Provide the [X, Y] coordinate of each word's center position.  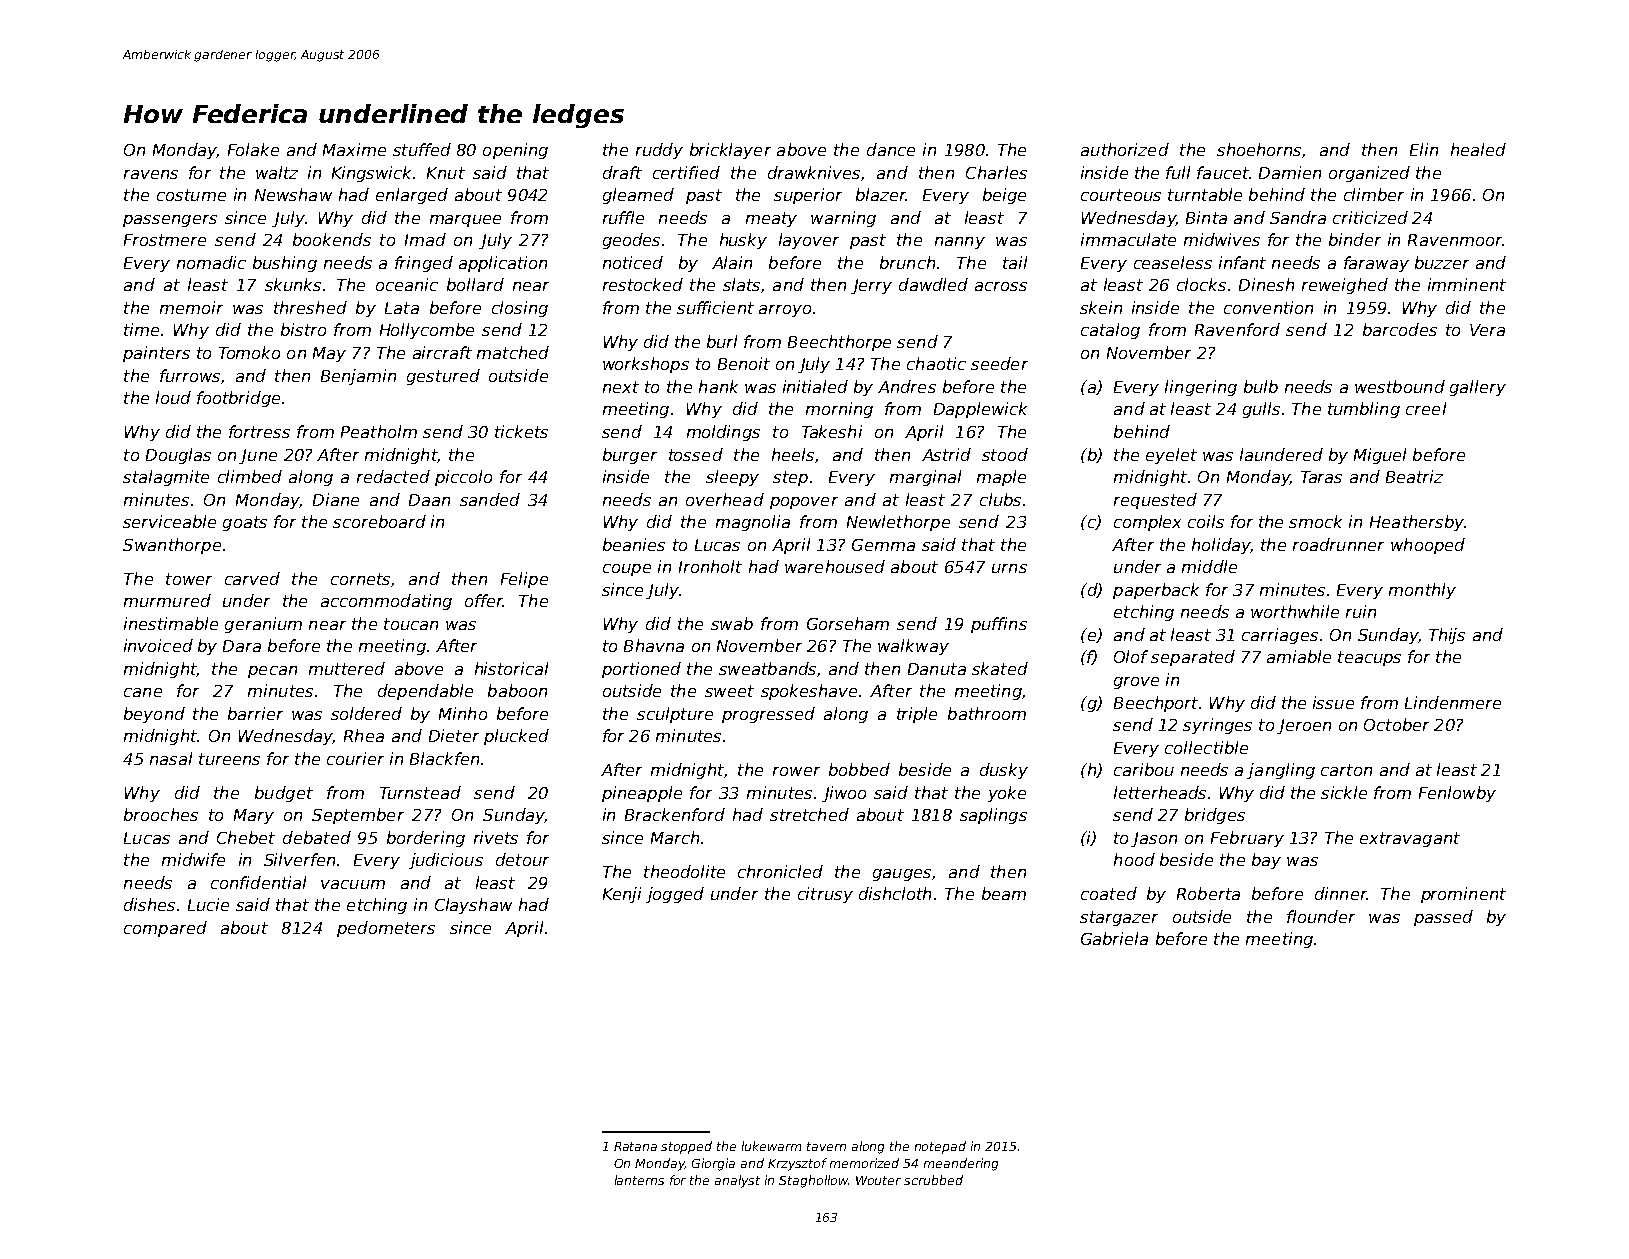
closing [520, 309]
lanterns [639, 1180]
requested [1155, 501]
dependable [425, 692]
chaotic [936, 363]
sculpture [675, 715]
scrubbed [933, 1180]
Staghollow [813, 1181]
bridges [1215, 816]
